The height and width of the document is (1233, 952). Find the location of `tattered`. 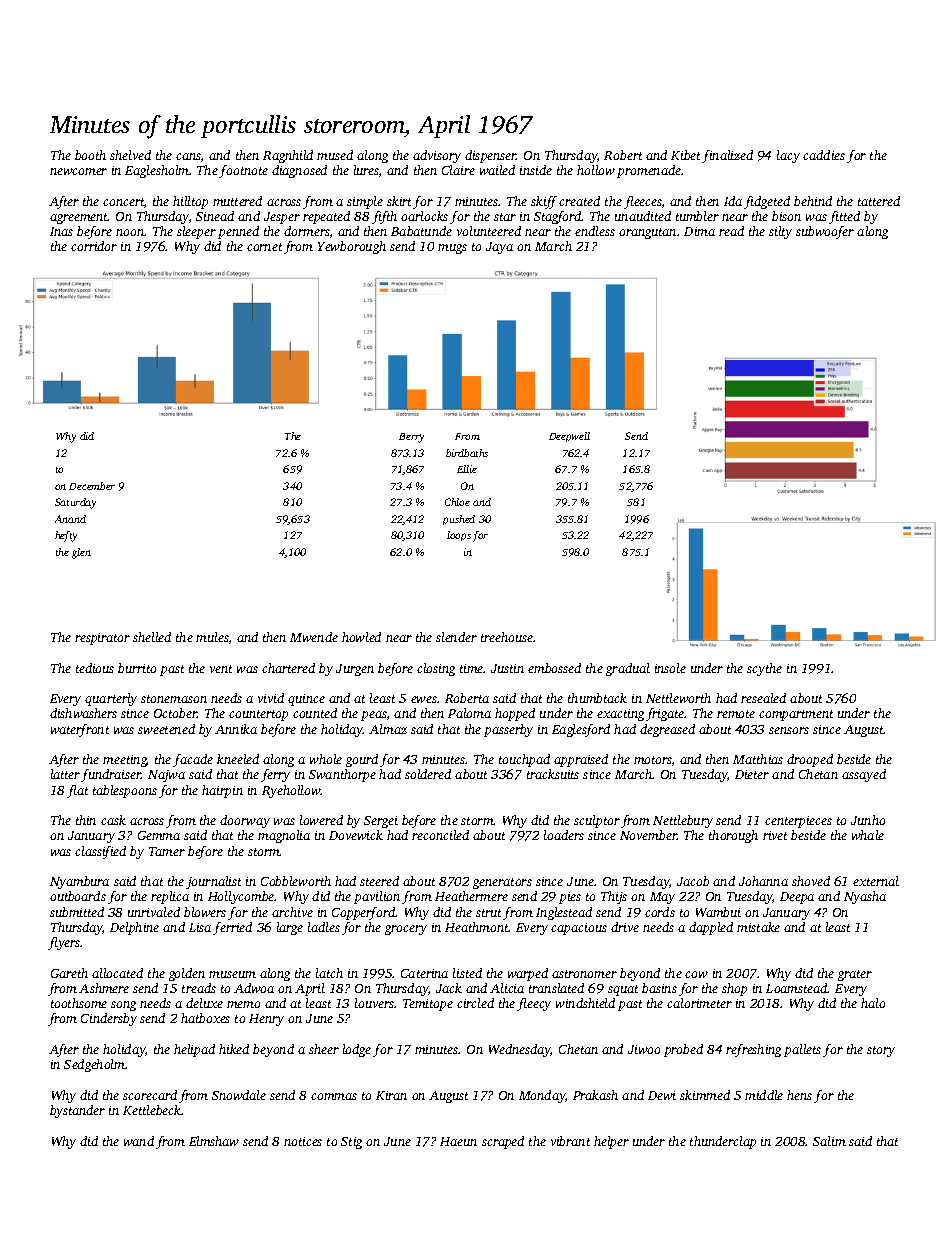

tattered is located at coordinates (879, 201).
